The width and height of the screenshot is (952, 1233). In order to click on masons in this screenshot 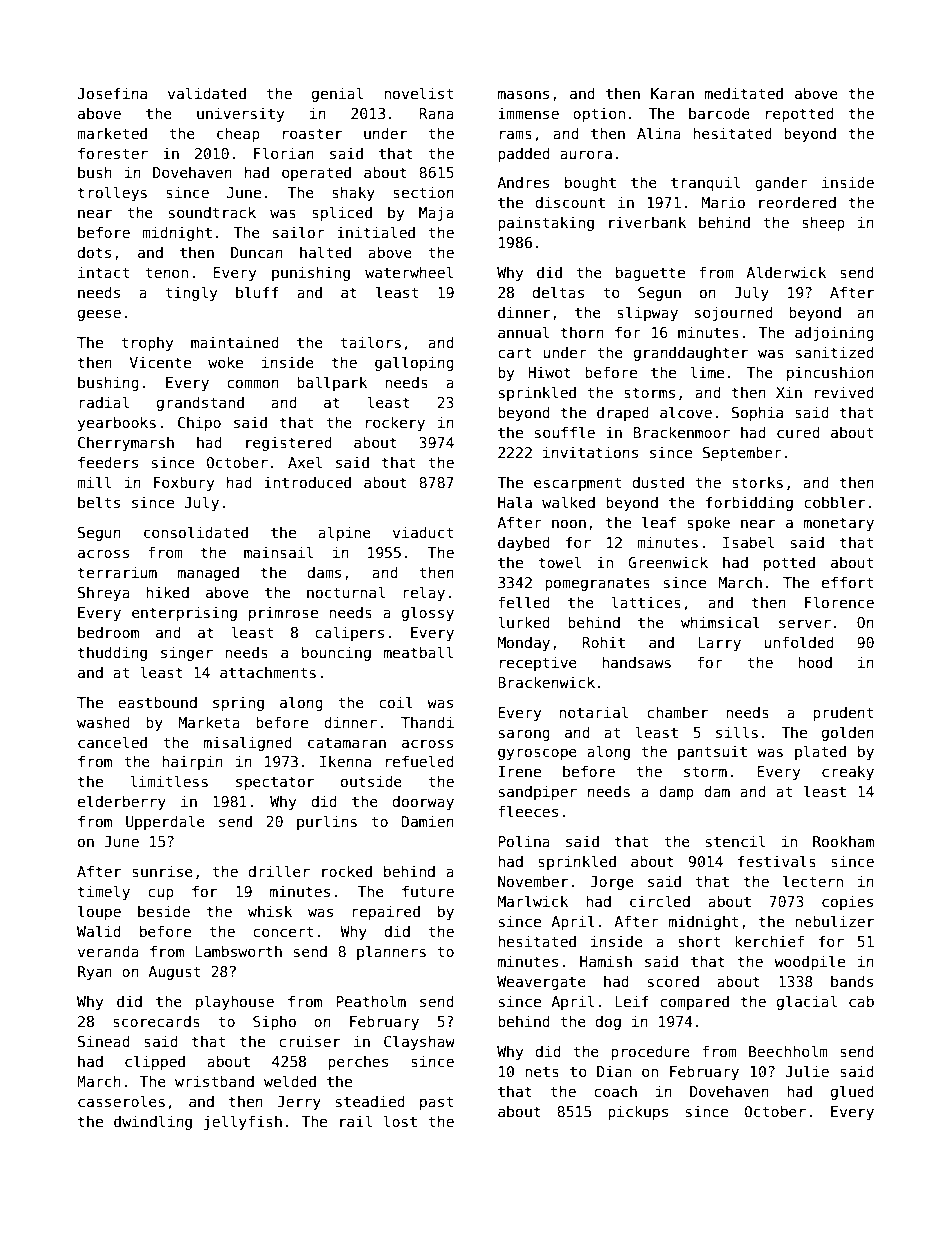, I will do `click(523, 94)`.
